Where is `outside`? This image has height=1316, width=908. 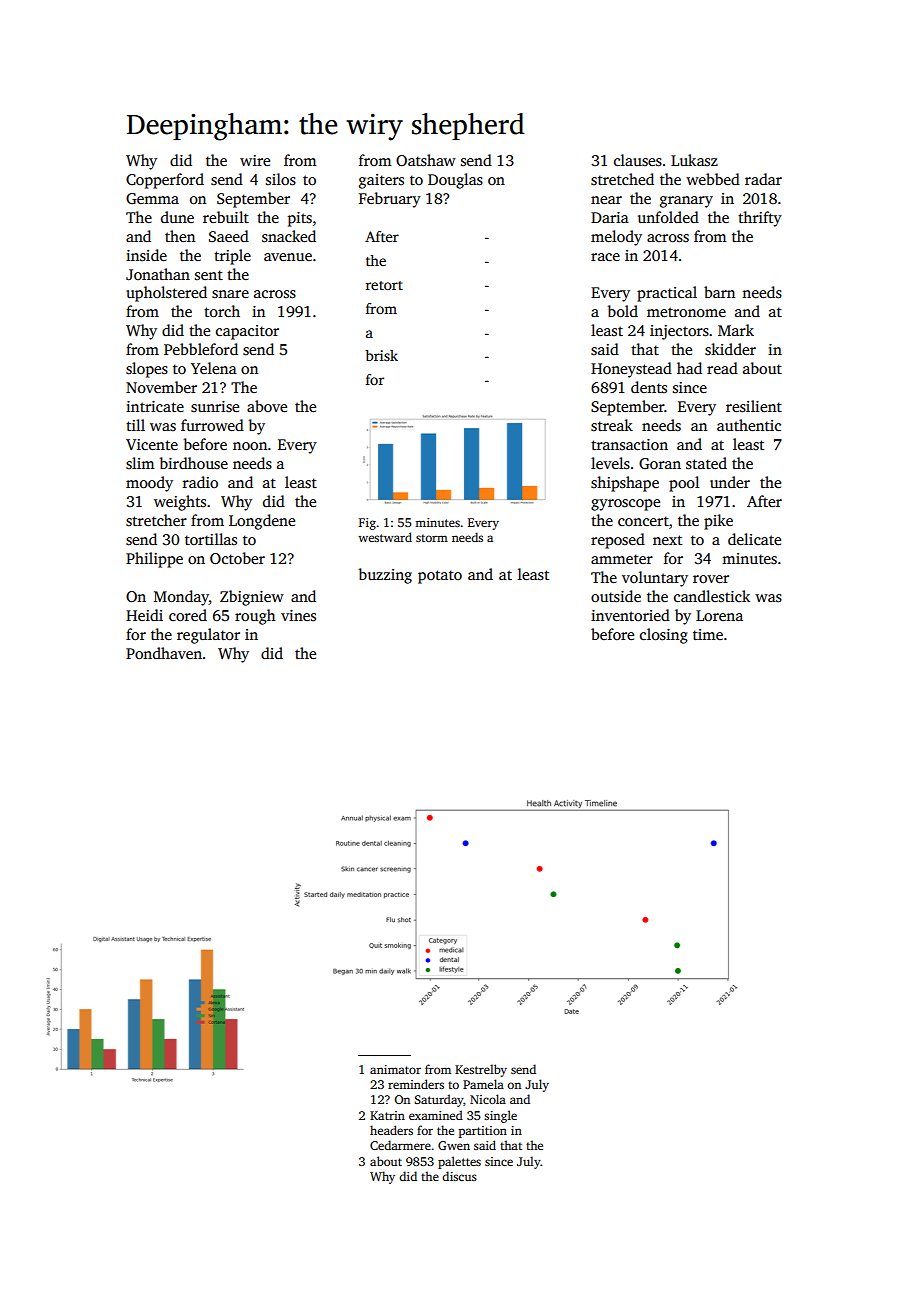 outside is located at coordinates (616, 596).
